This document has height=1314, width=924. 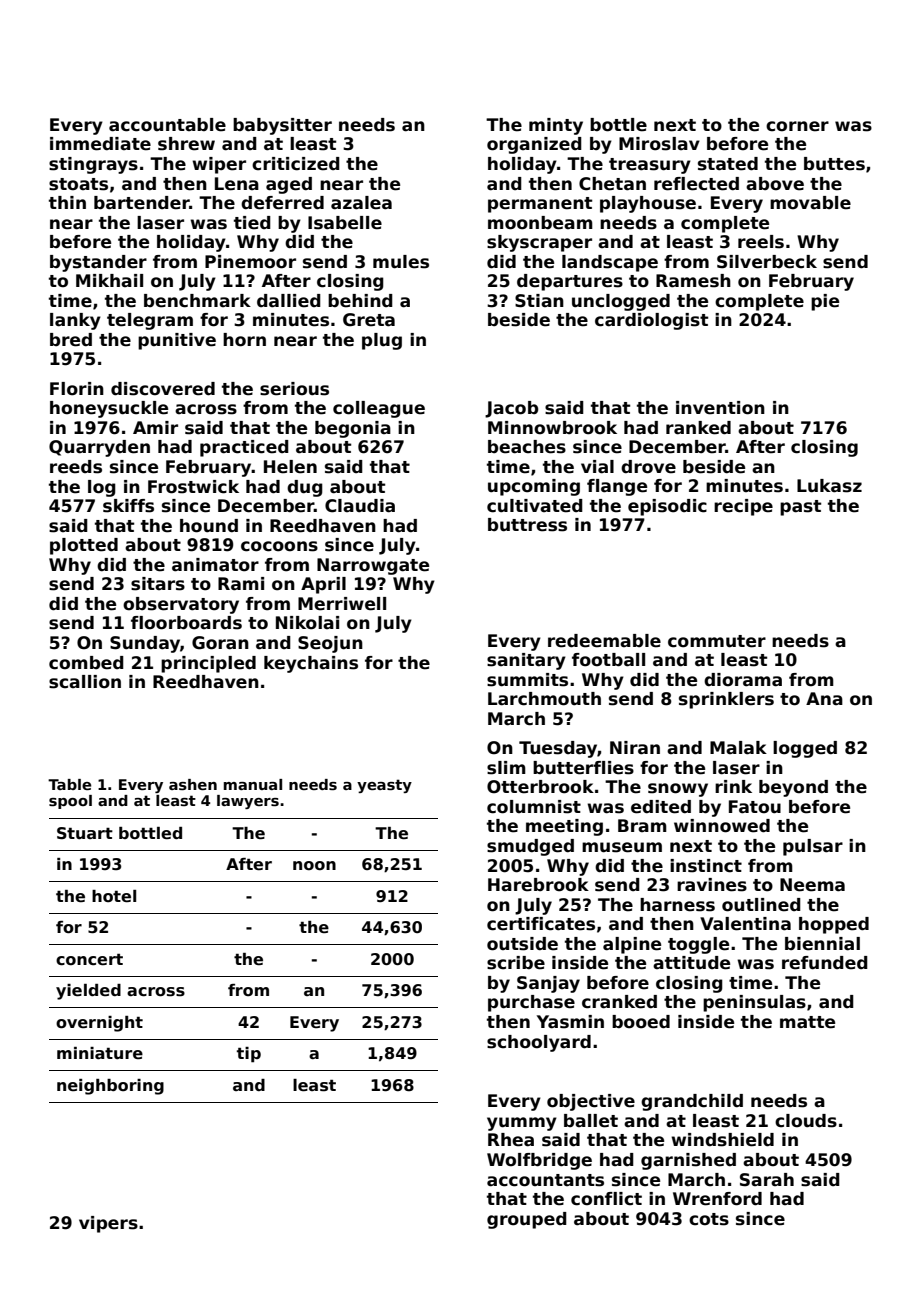 What do you see at coordinates (145, 644) in the document?
I see `Sunday` at bounding box center [145, 644].
